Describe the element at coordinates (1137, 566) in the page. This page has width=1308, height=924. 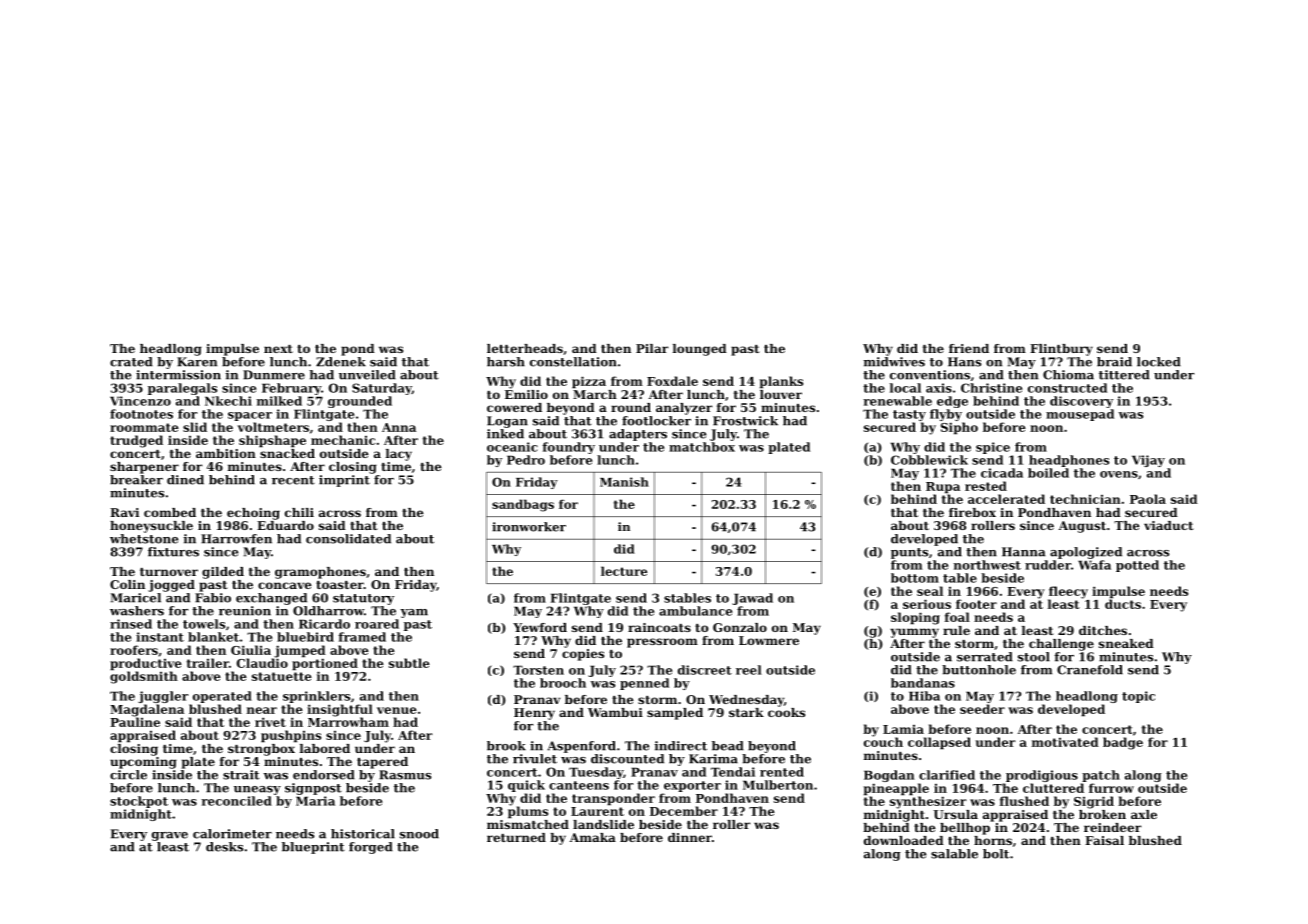
I see `potted` at that location.
